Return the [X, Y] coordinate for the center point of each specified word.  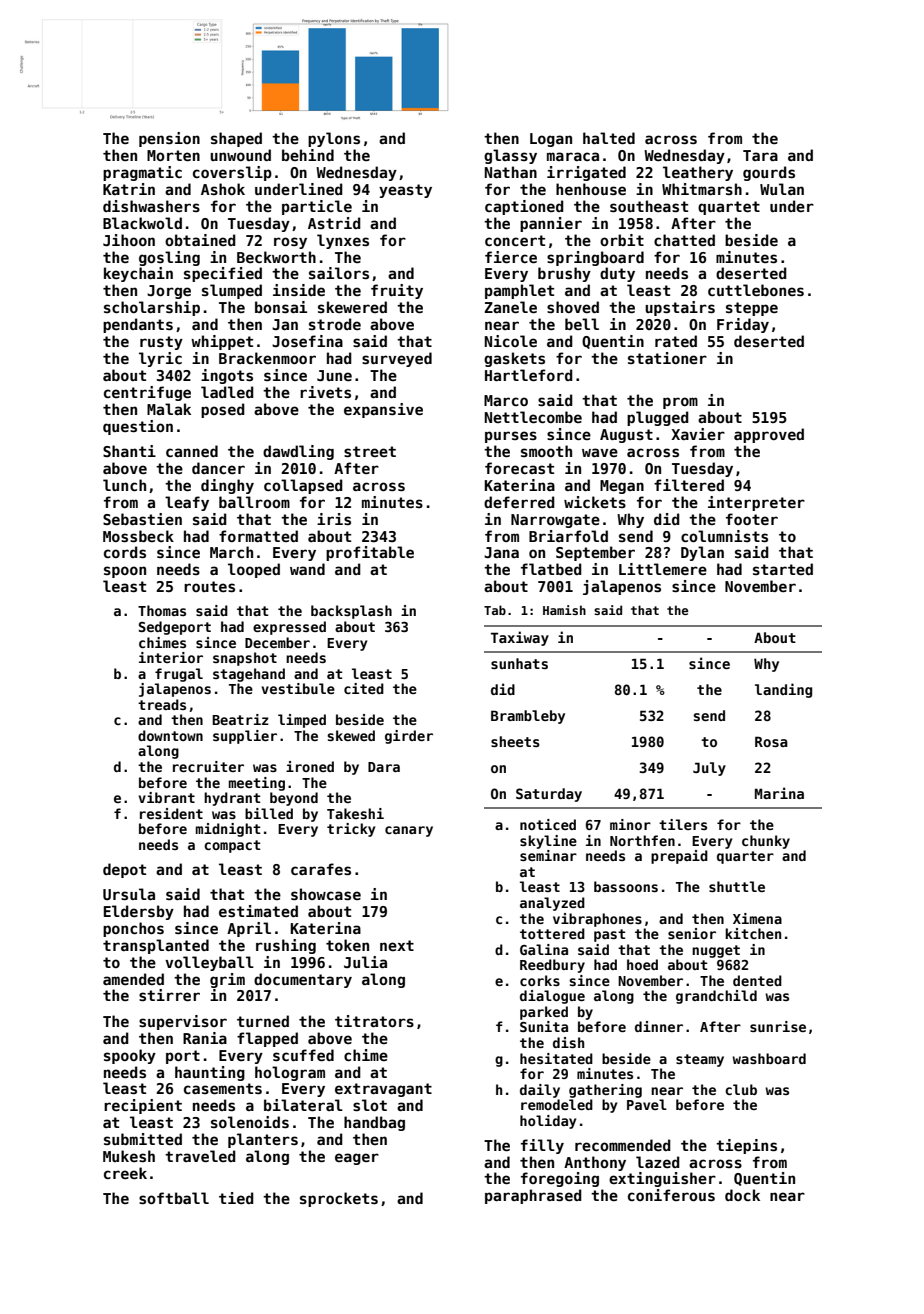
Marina [779, 793]
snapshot [245, 659]
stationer [667, 358]
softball [174, 1198]
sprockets [339, 1199]
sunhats [519, 663]
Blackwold [142, 223]
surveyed [397, 359]
